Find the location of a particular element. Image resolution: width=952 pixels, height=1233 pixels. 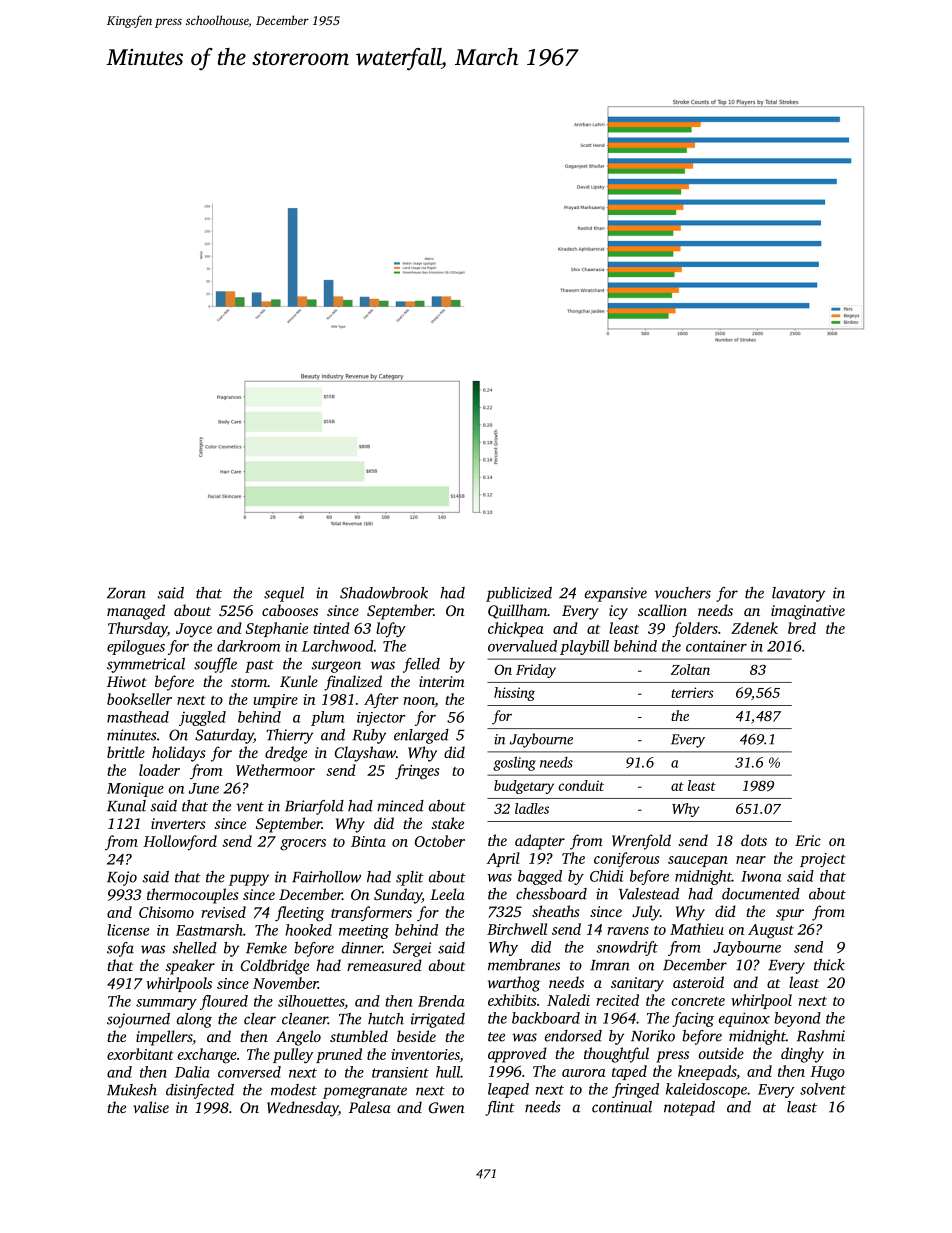

vouchers is located at coordinates (683, 593).
